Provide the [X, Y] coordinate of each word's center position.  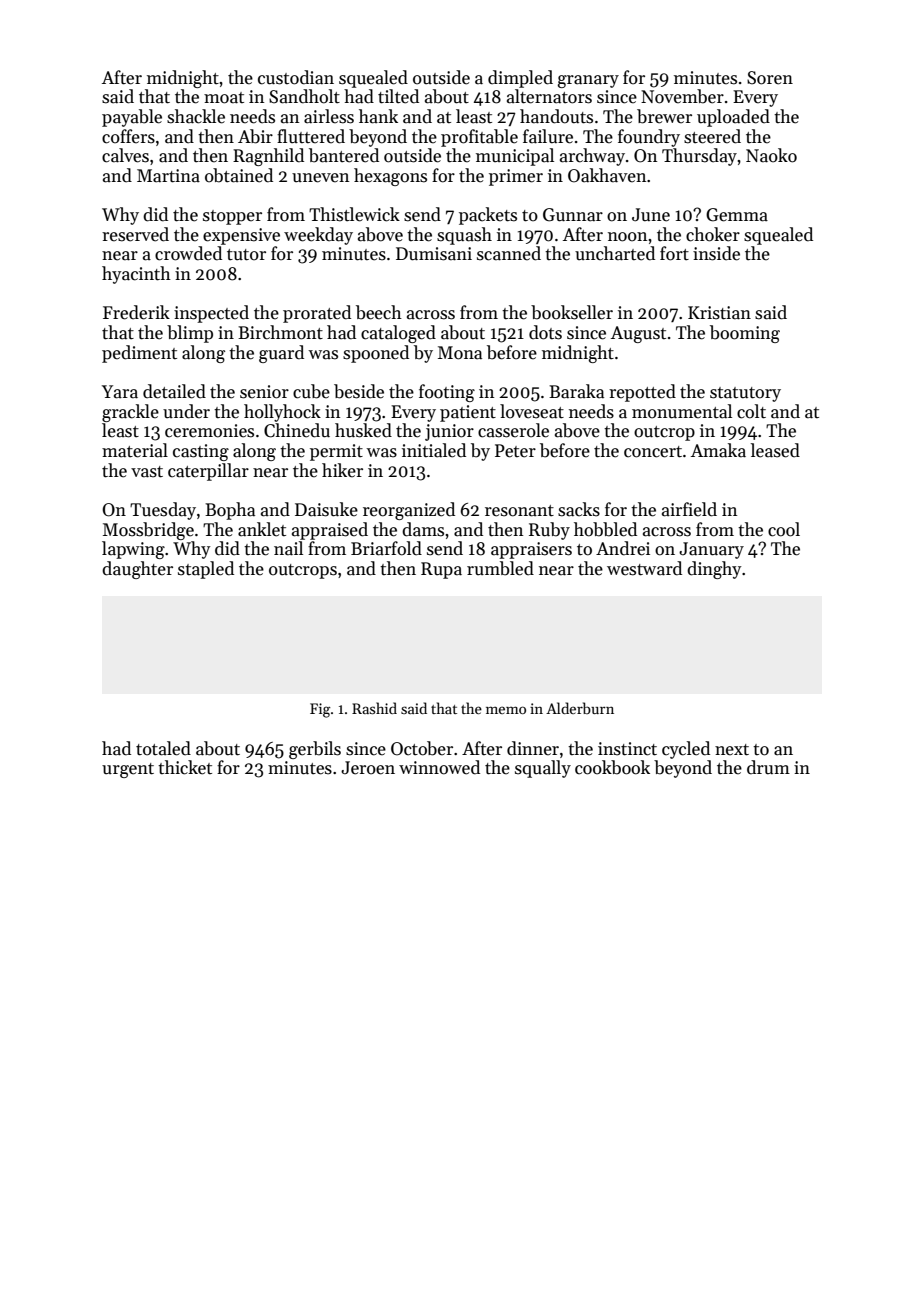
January [711, 550]
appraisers [531, 550]
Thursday [699, 157]
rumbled [500, 568]
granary [588, 81]
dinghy [714, 570]
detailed [174, 391]
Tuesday [163, 511]
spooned [376, 354]
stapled [206, 570]
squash [464, 236]
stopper [232, 217]
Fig [320, 710]
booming [745, 334]
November [682, 96]
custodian [296, 77]
